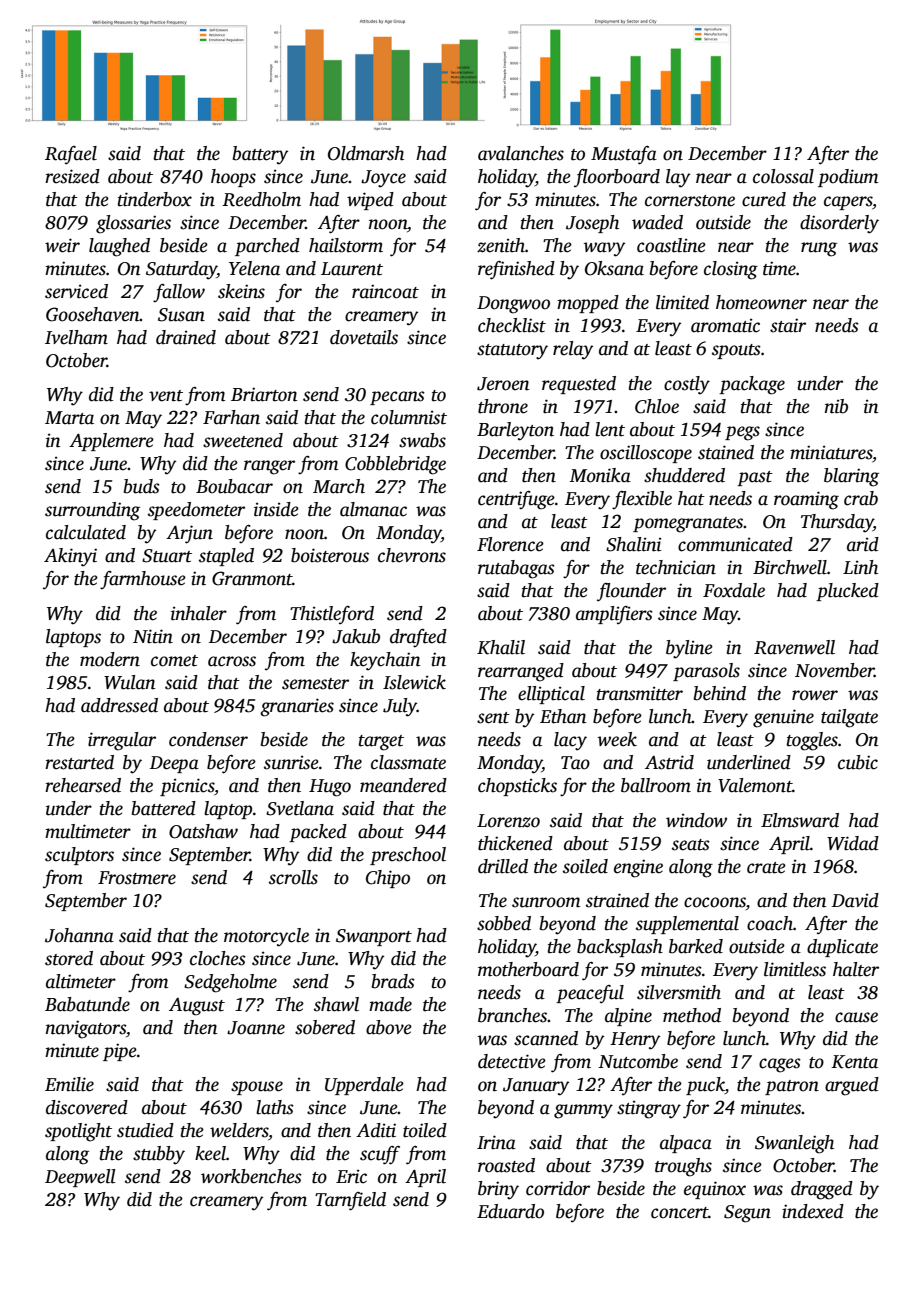 Image resolution: width=924 pixels, height=1314 pixels. Describe the element at coordinates (251, 1176) in the screenshot. I see `workbenches` at that location.
